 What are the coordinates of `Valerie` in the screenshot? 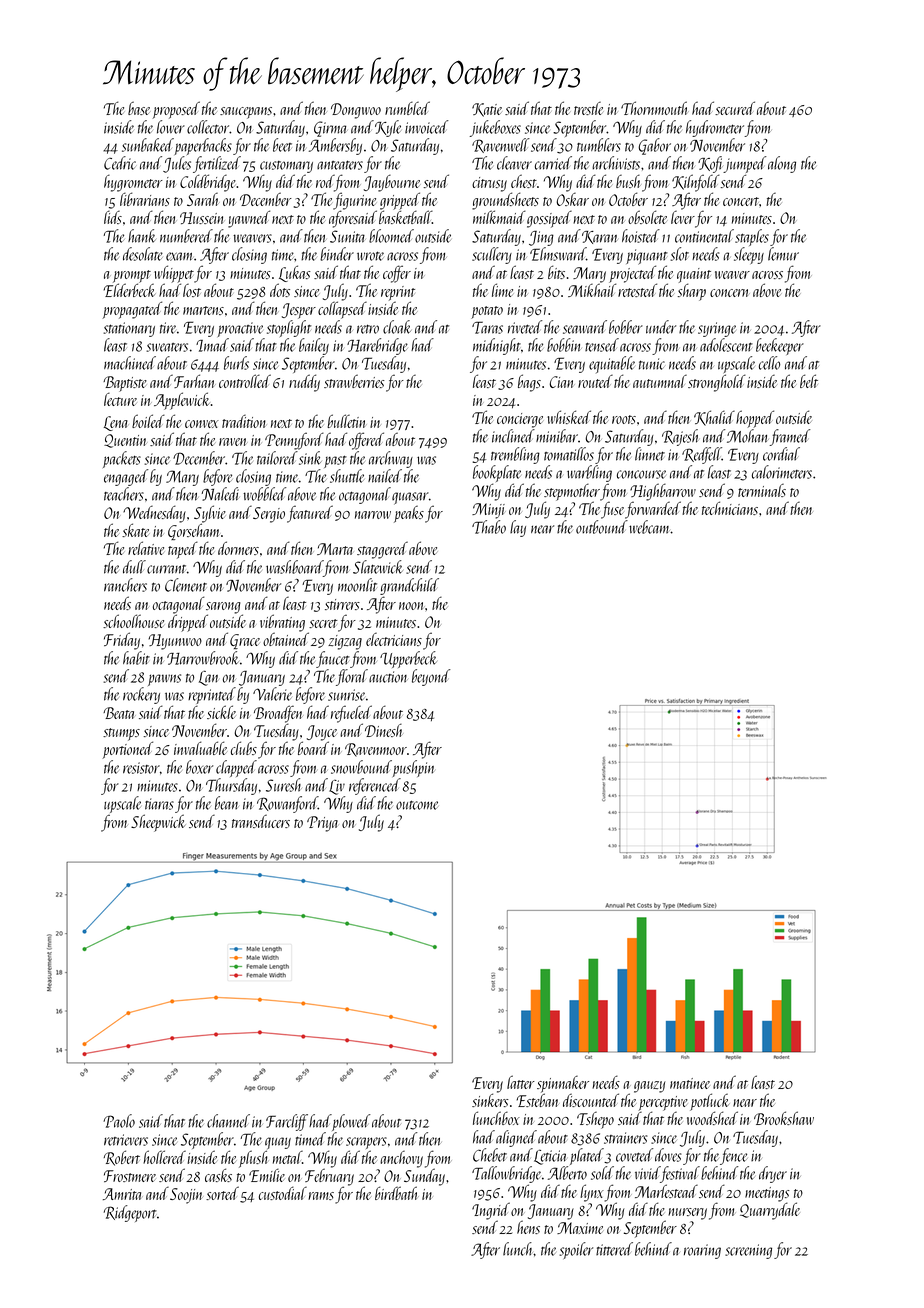 It's located at (272, 694).
